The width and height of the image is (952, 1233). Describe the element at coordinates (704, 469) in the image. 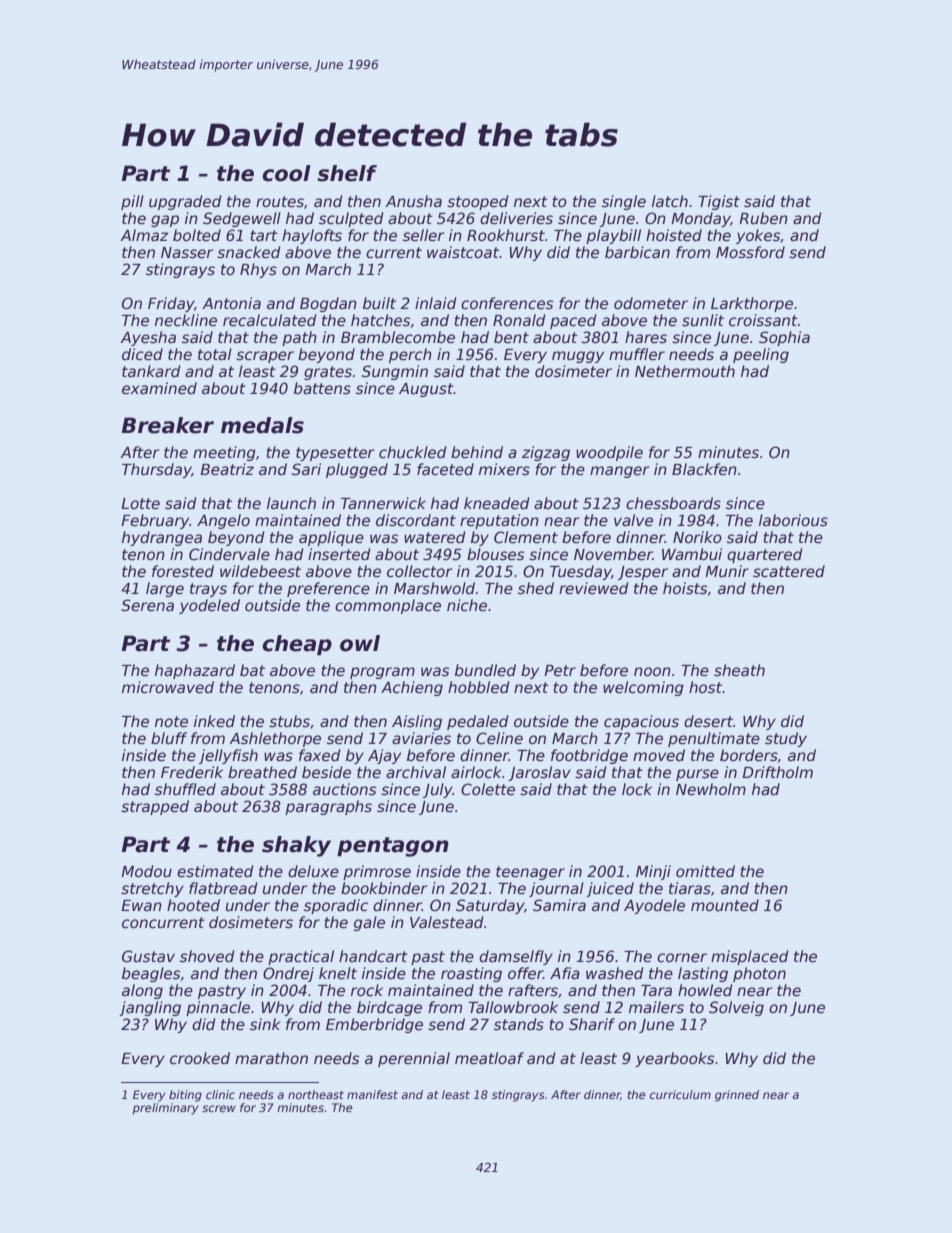

I see `Blackfen` at that location.
